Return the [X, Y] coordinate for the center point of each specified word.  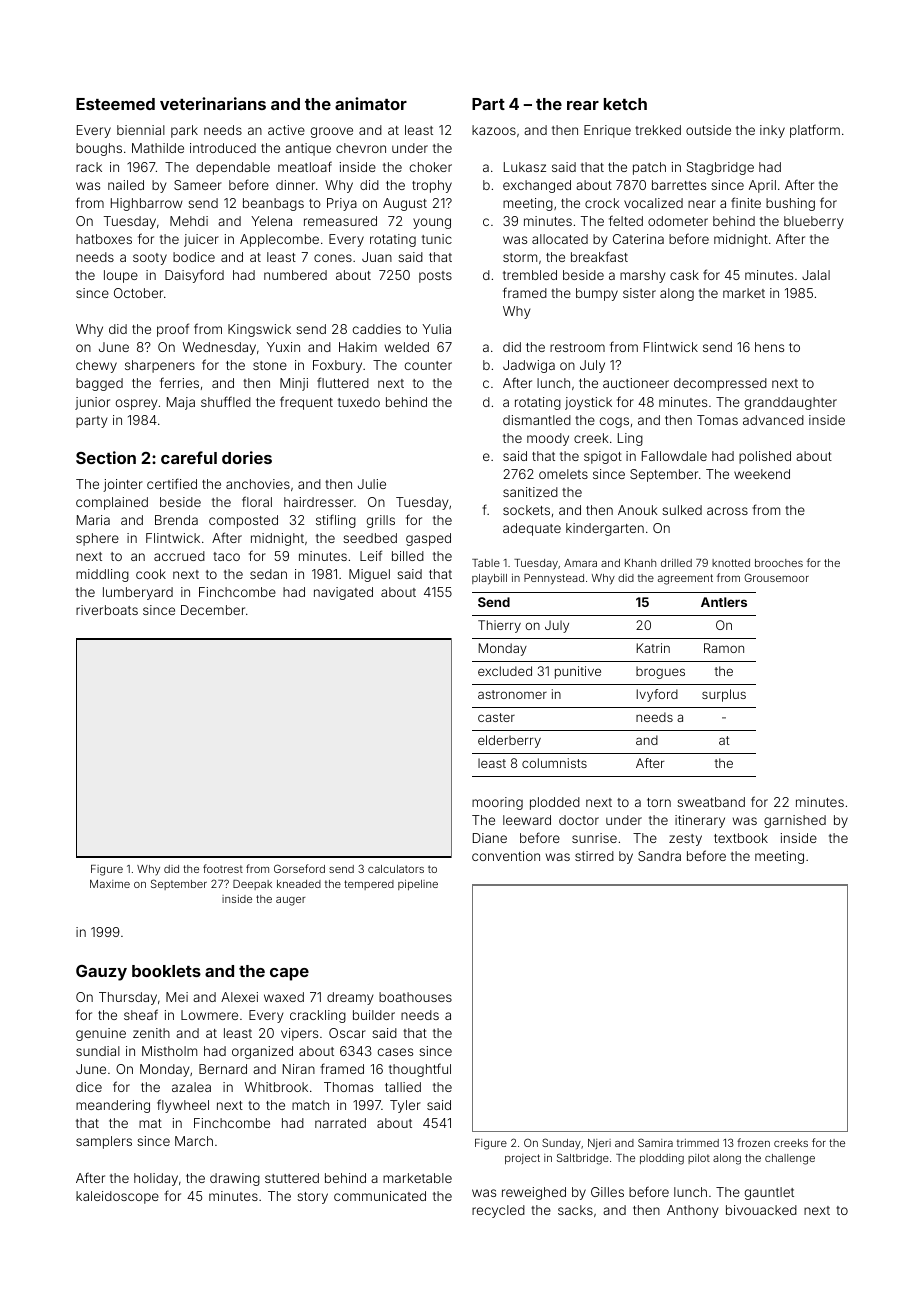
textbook [741, 838]
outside [708, 130]
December [213, 610]
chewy [96, 366]
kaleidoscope [117, 1197]
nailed [126, 185]
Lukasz [525, 167]
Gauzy [101, 973]
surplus [724, 695]
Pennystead [554, 579]
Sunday [561, 1144]
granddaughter [791, 403]
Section [106, 457]
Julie [372, 484]
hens [769, 347]
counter [428, 365]
